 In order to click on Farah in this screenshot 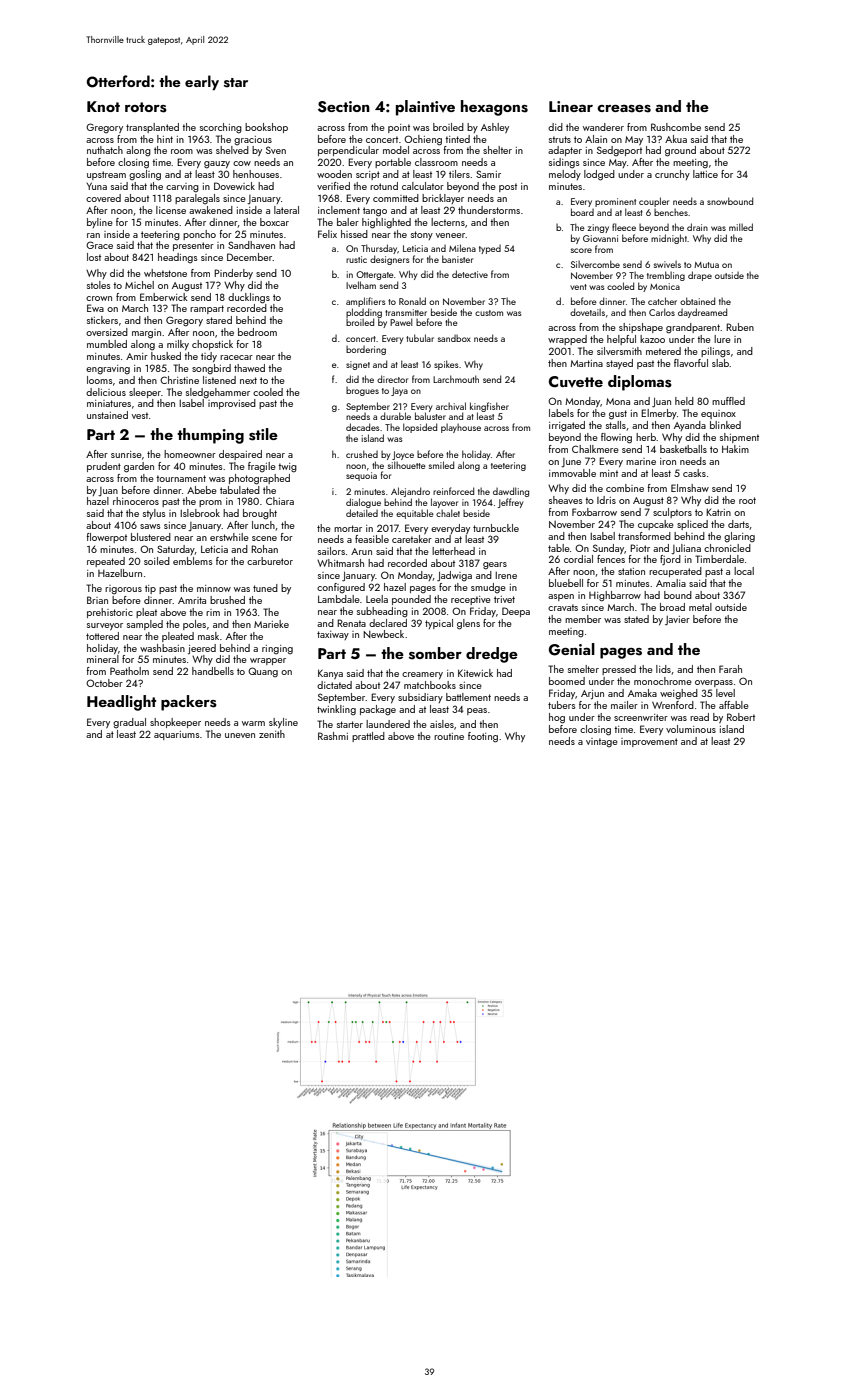, I will do `click(730, 669)`.
